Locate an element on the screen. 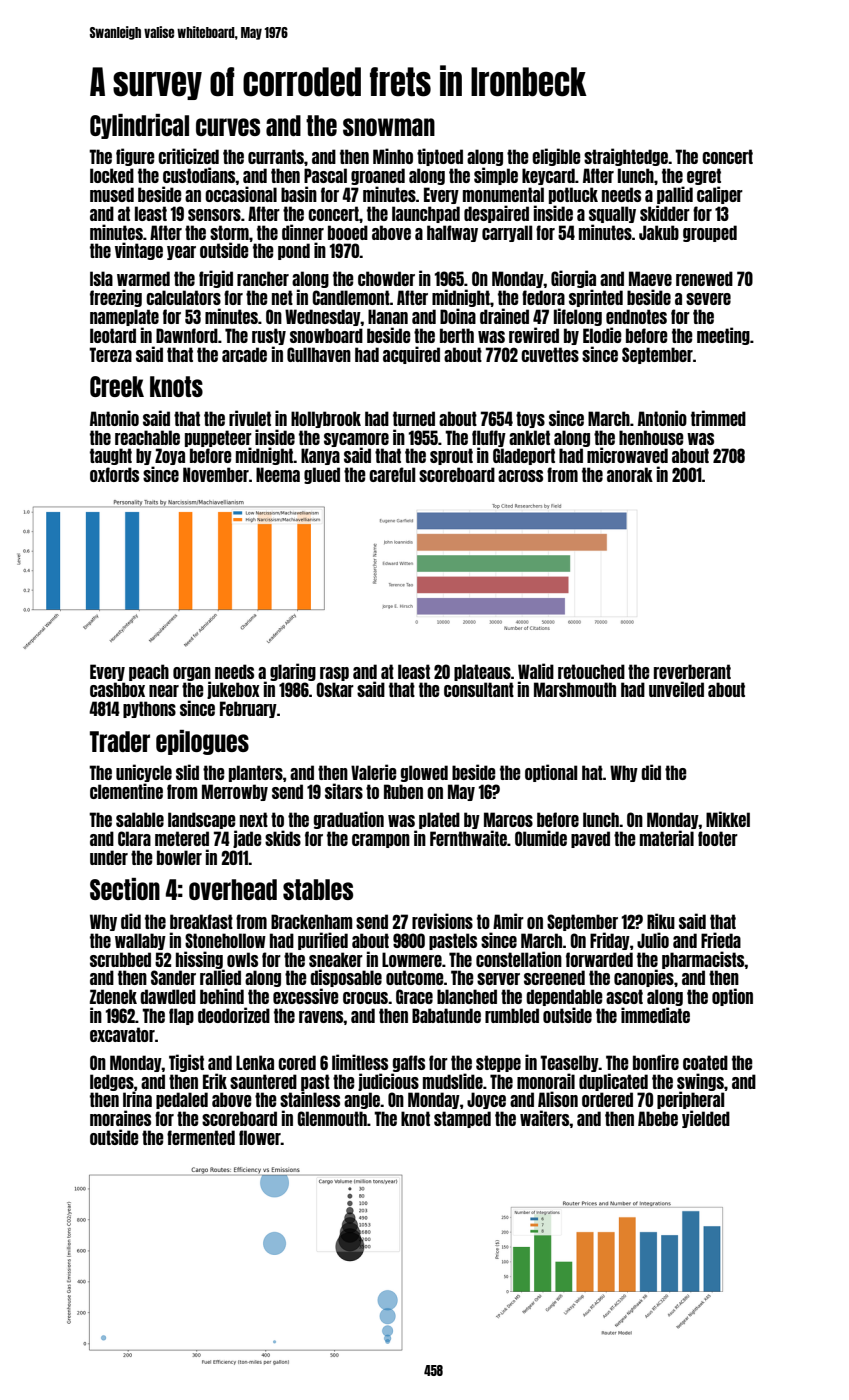 The image size is (849, 1400). meeting is located at coordinates (723, 336).
